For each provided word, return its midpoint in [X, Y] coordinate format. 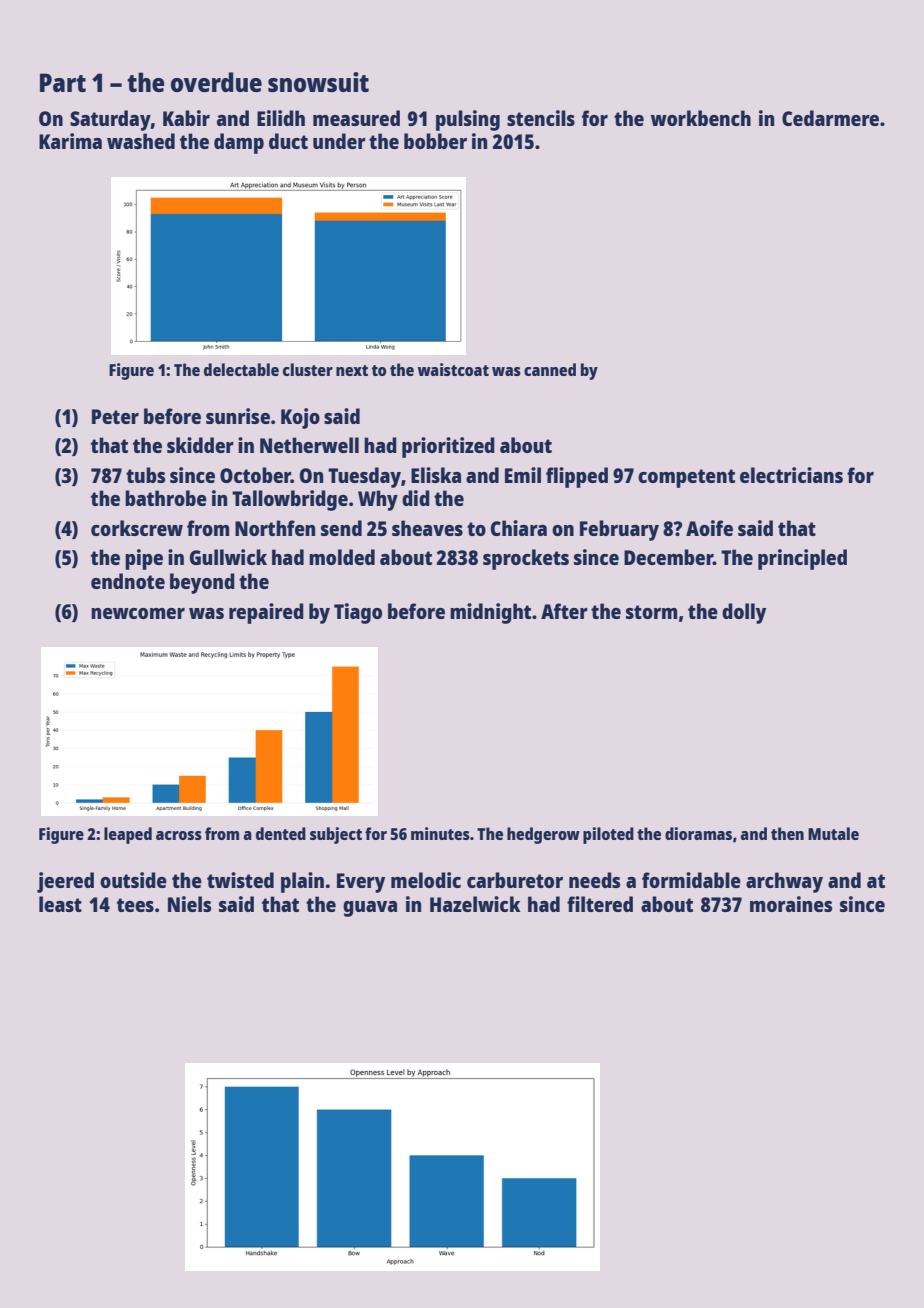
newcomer [138, 613]
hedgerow [543, 835]
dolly [744, 613]
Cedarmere [830, 118]
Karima [70, 141]
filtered [600, 904]
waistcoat [453, 369]
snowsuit [318, 82]
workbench [701, 118]
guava [370, 909]
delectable [241, 369]
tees [135, 905]
